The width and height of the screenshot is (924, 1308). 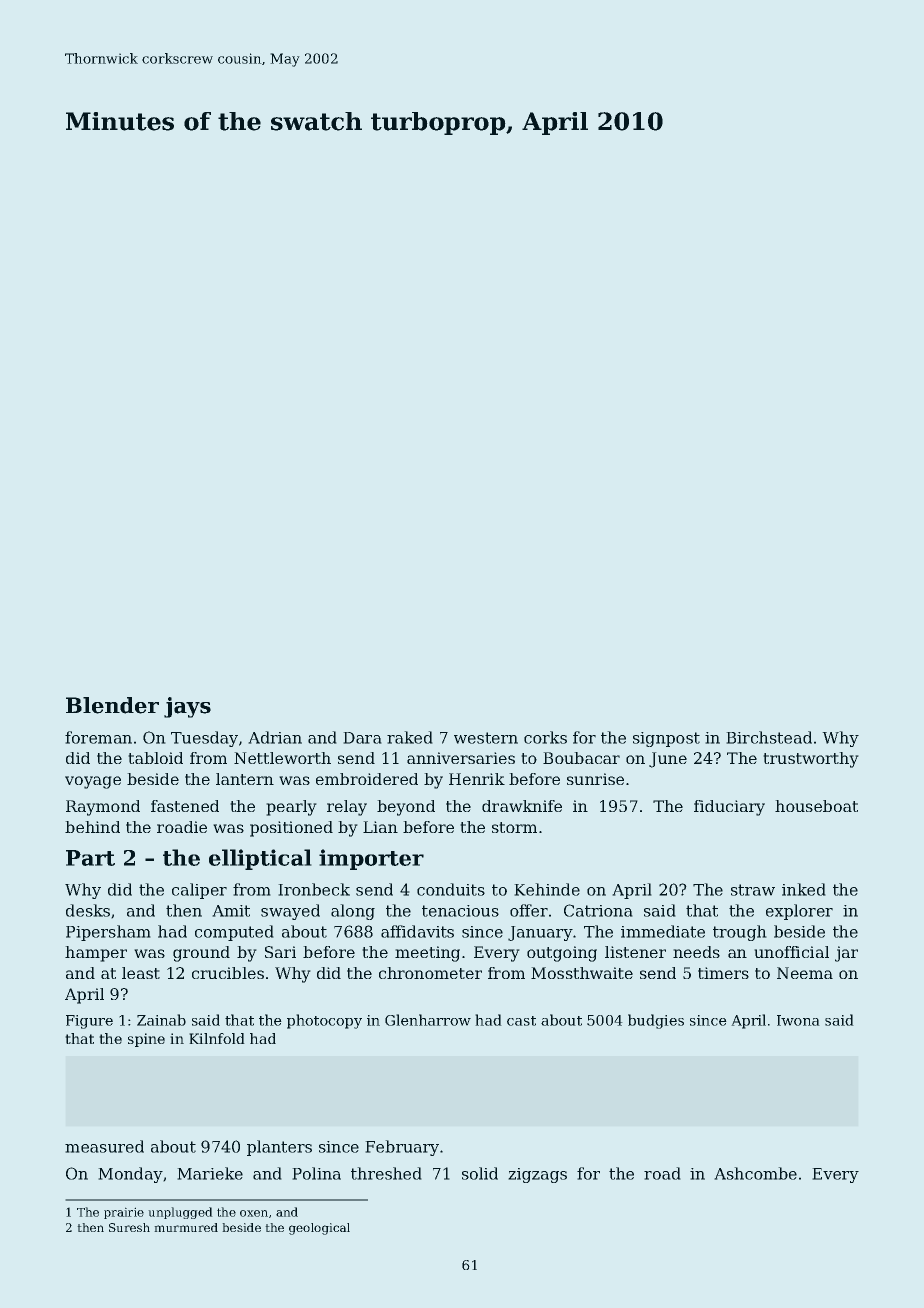 I want to click on Birchstead, so click(x=769, y=737).
